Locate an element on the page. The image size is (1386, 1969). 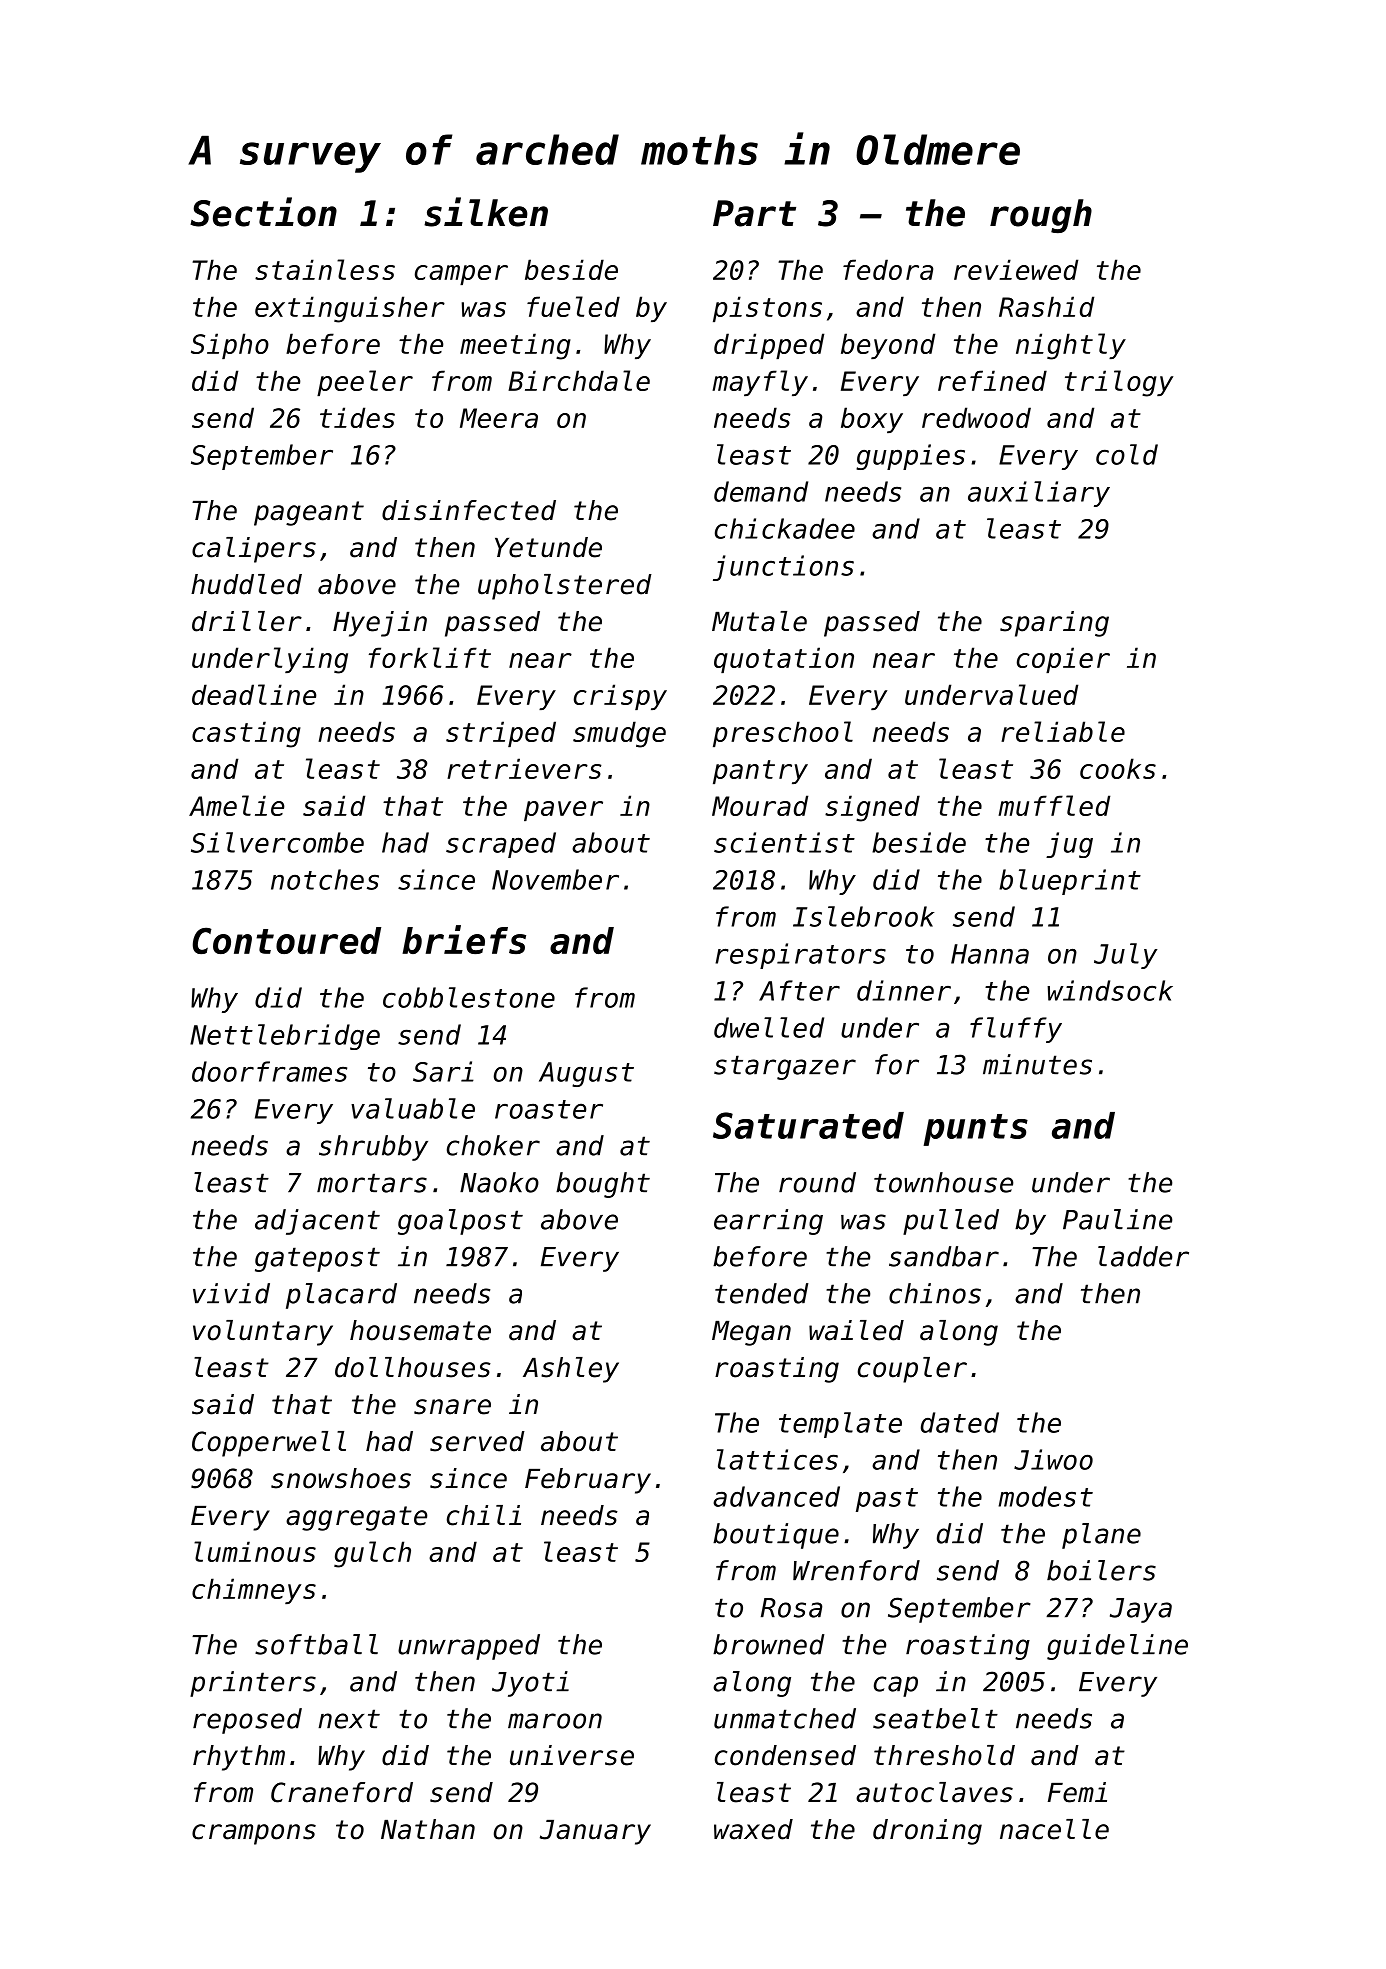
muffled is located at coordinates (1054, 805).
